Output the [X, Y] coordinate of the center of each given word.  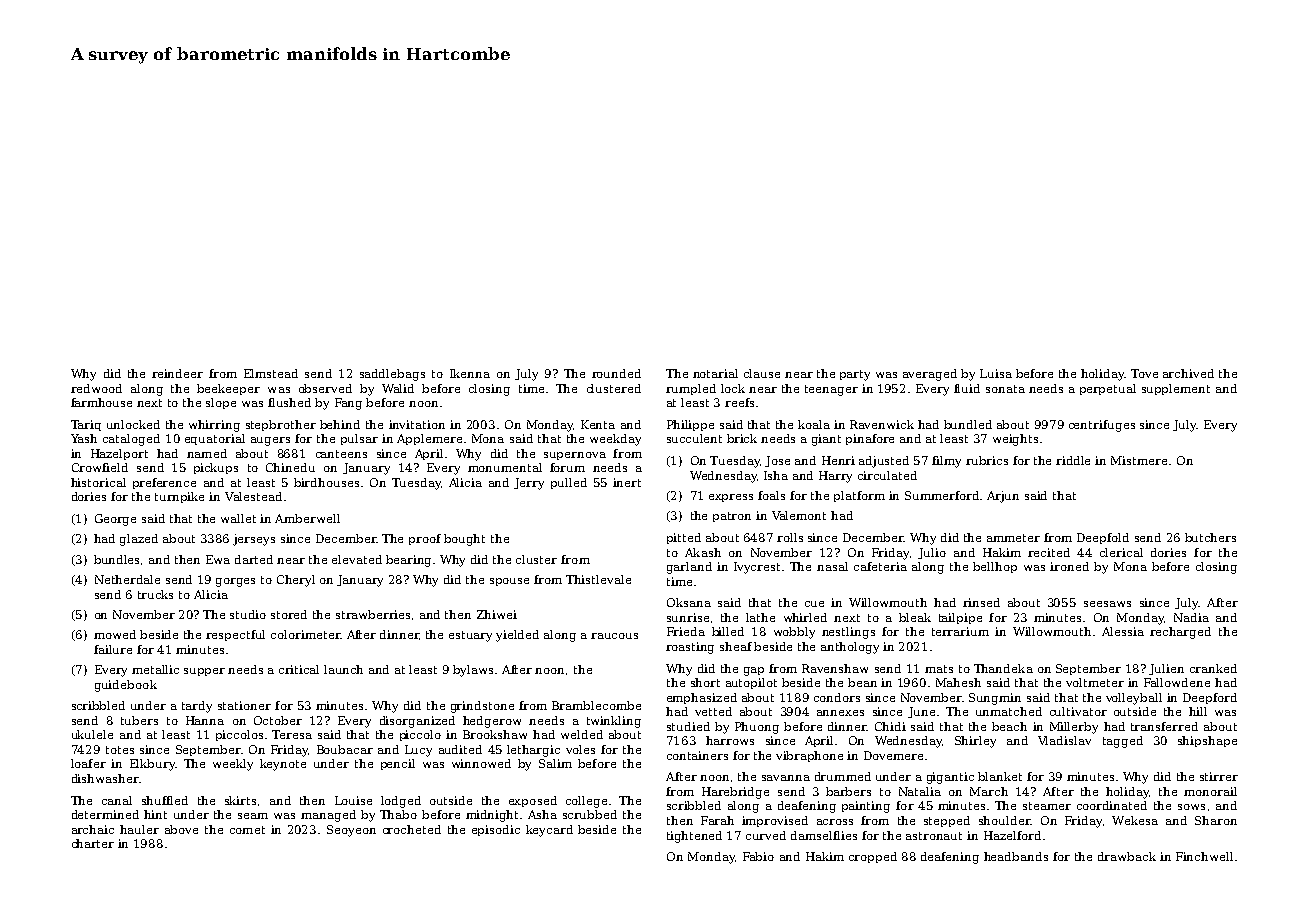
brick [742, 438]
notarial [715, 373]
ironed [1069, 566]
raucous [614, 636]
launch [343, 669]
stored [289, 614]
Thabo [398, 814]
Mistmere [1139, 460]
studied [688, 726]
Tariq [86, 425]
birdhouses [326, 482]
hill [1198, 711]
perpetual [1108, 389]
